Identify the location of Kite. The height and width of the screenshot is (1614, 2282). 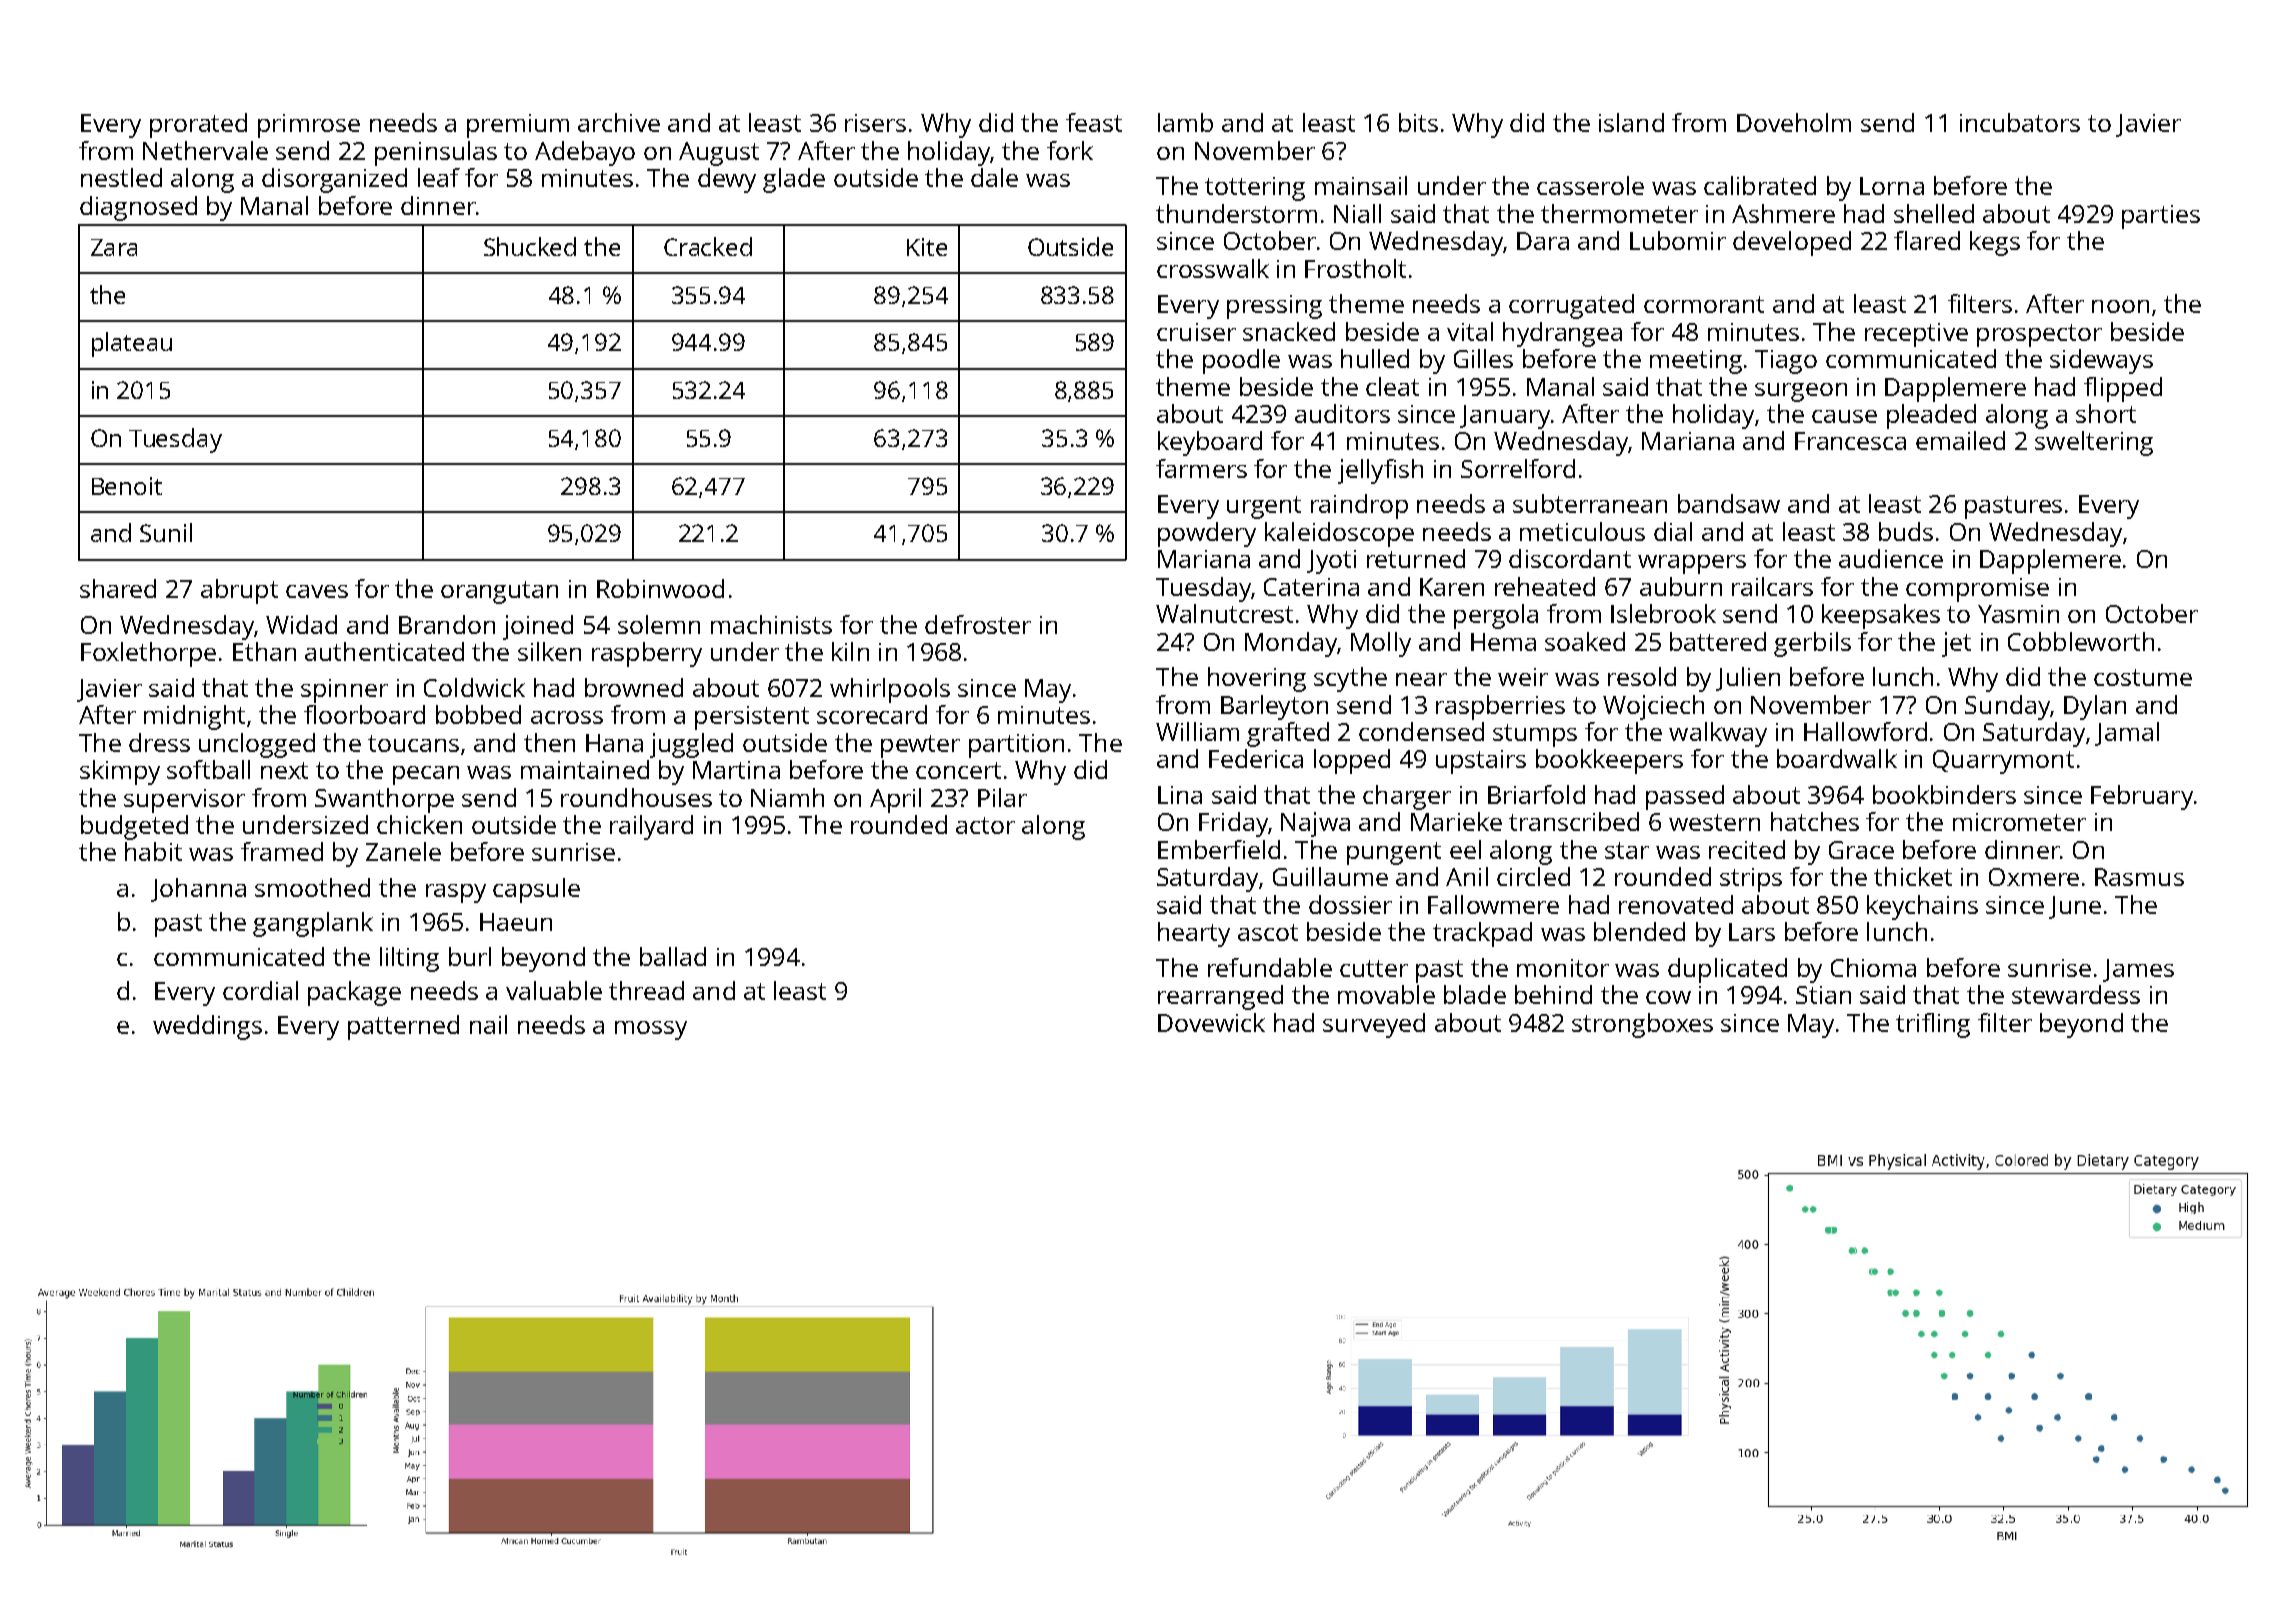
(927, 247).
